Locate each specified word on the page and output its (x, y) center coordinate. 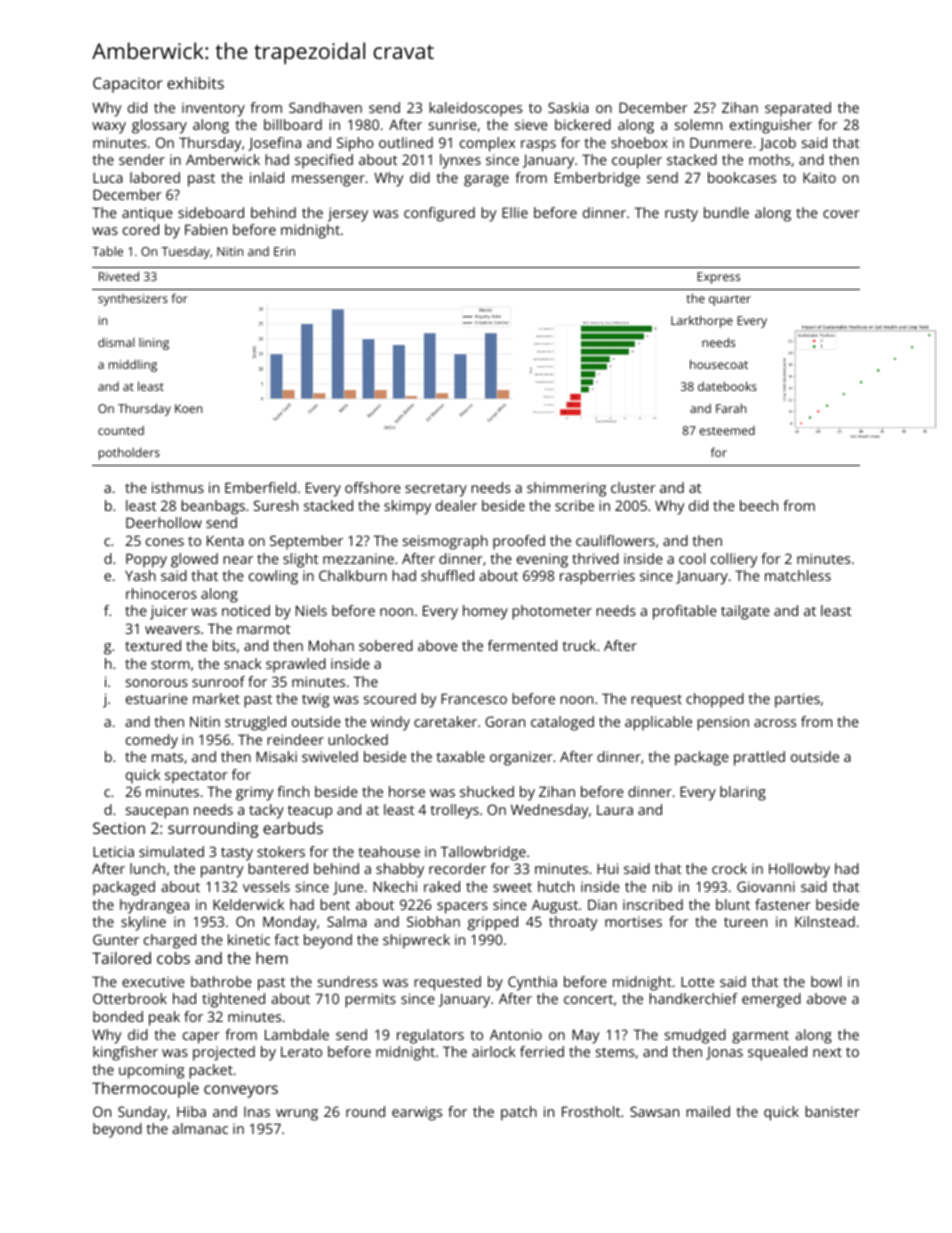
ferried (542, 1051)
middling (133, 365)
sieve (531, 124)
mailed (708, 1111)
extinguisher (771, 126)
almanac (200, 1128)
